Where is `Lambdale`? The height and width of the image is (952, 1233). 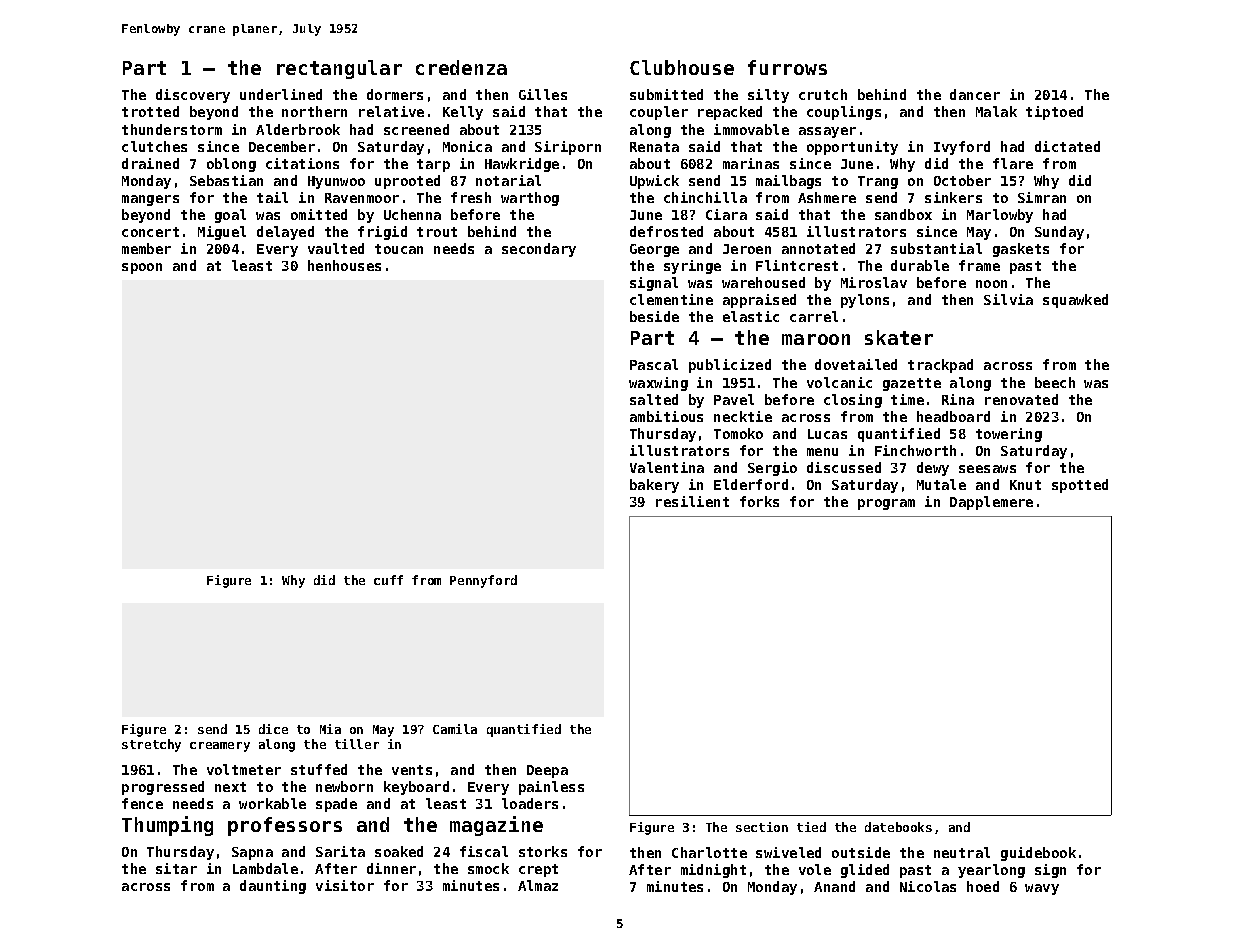
Lambdale is located at coordinates (265, 868).
